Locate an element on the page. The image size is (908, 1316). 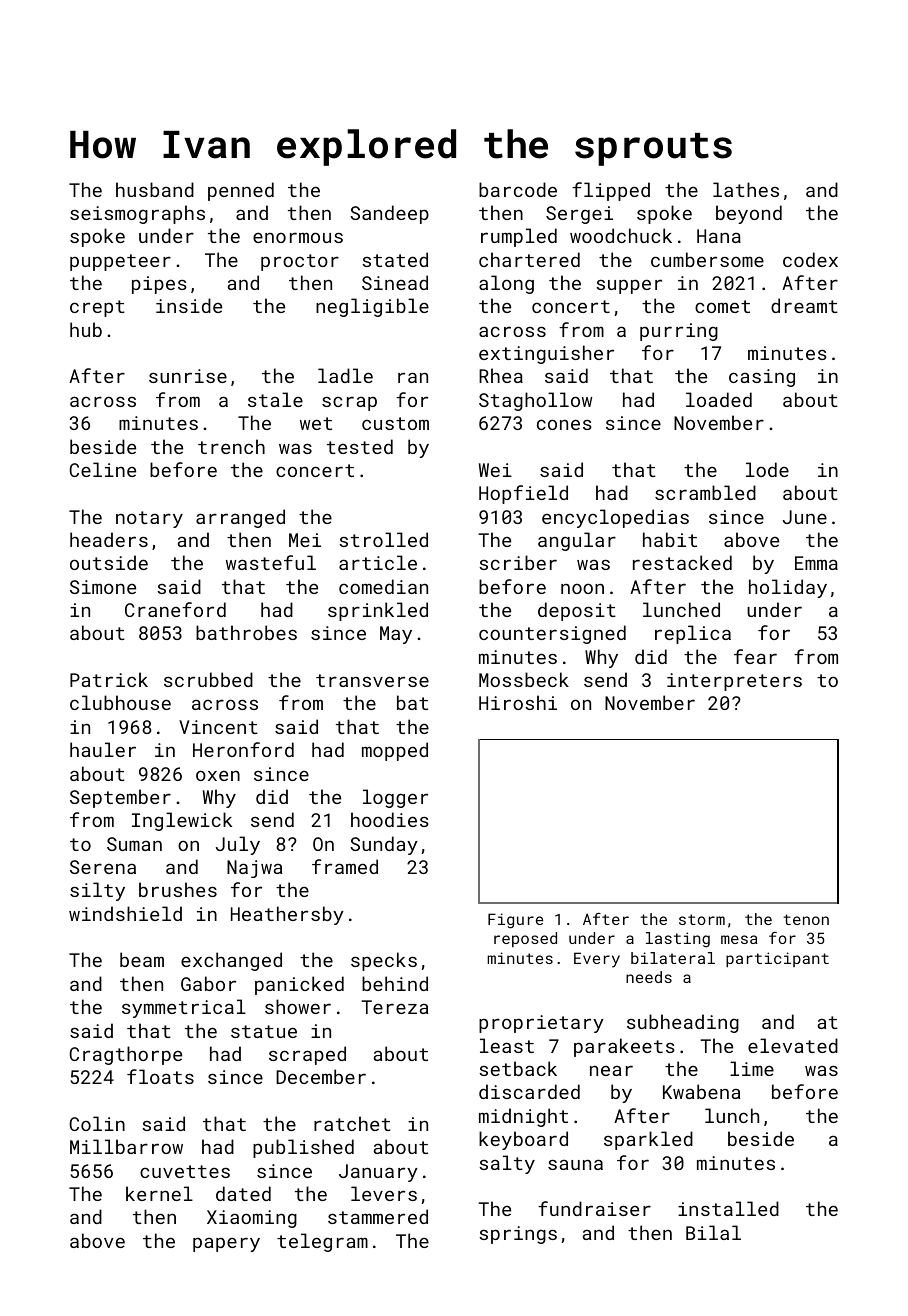
elevated is located at coordinates (793, 1045).
